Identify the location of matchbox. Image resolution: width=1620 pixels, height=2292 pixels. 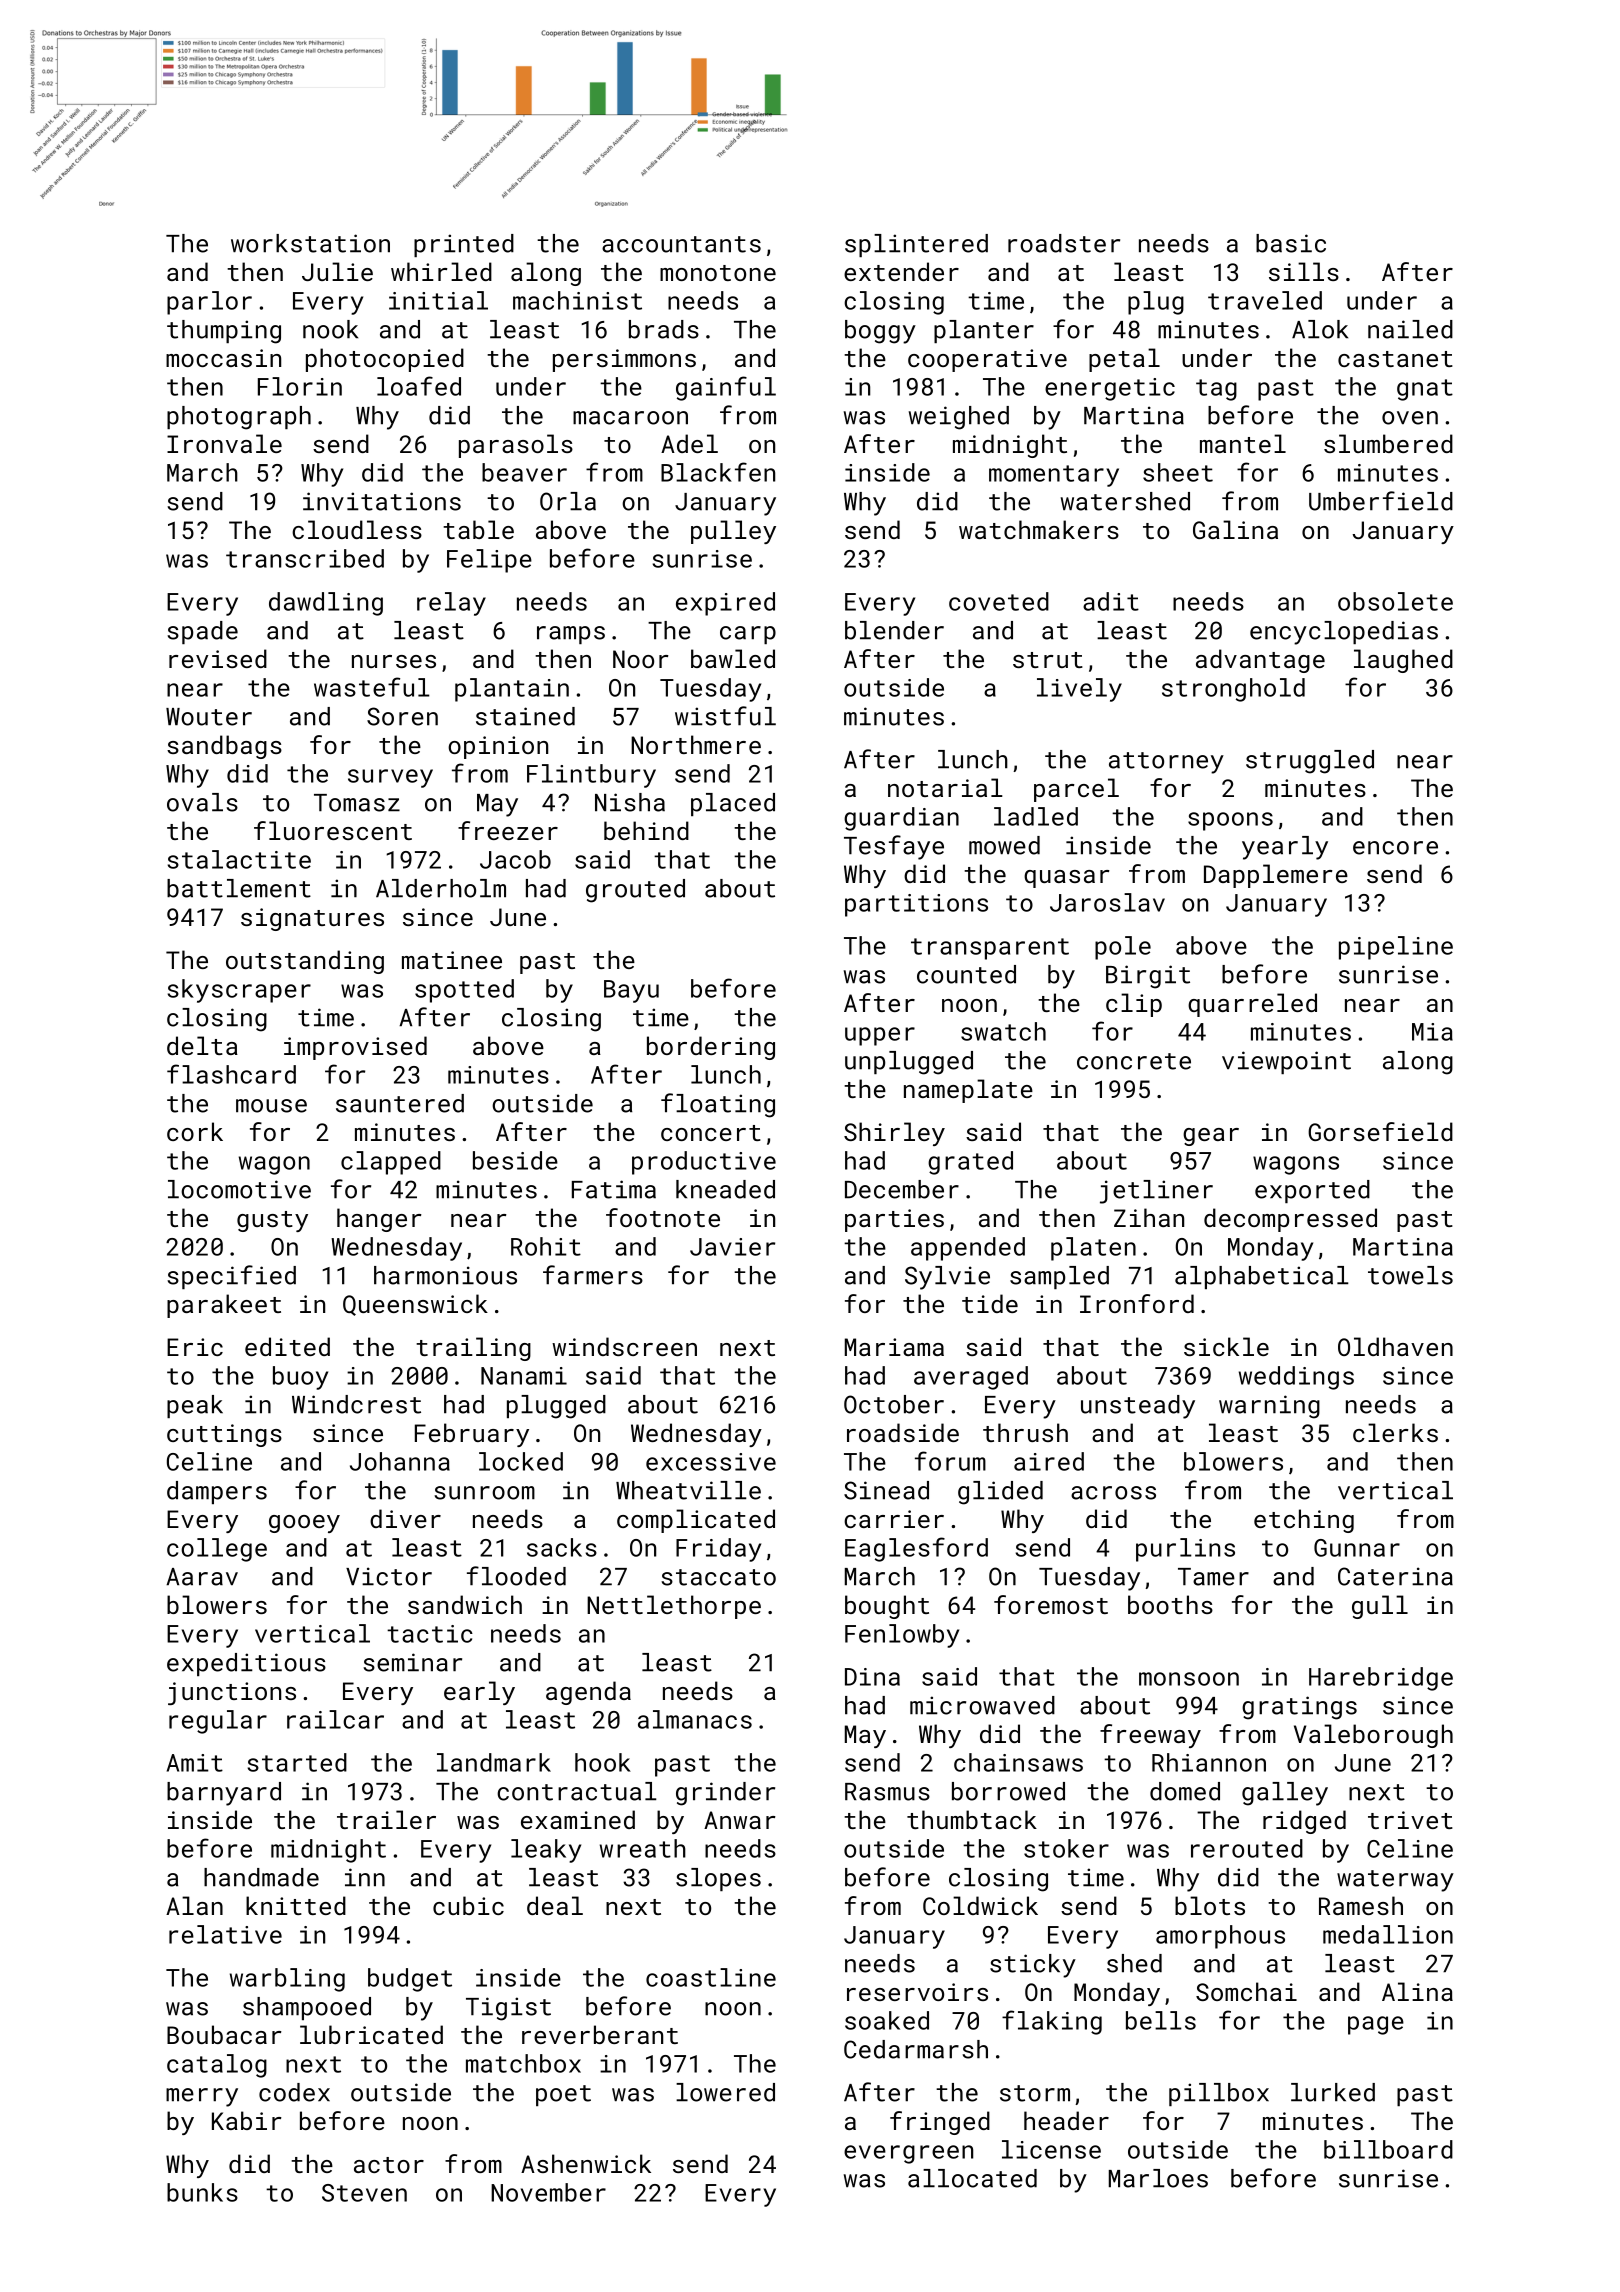
(523, 2063).
